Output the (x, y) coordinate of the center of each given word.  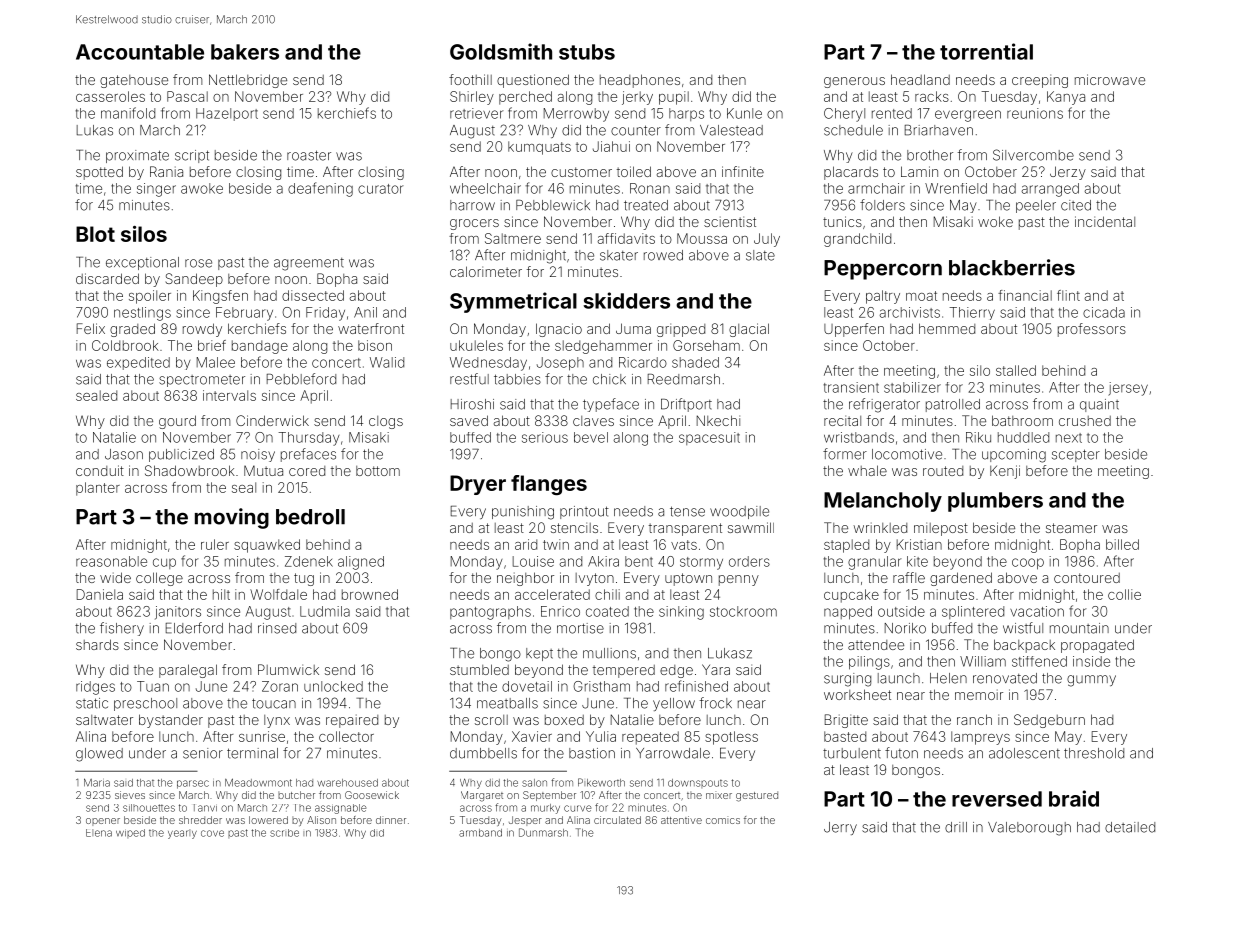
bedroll (310, 517)
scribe (284, 833)
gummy (1091, 681)
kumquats (539, 148)
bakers (245, 52)
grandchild (857, 240)
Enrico (560, 611)
